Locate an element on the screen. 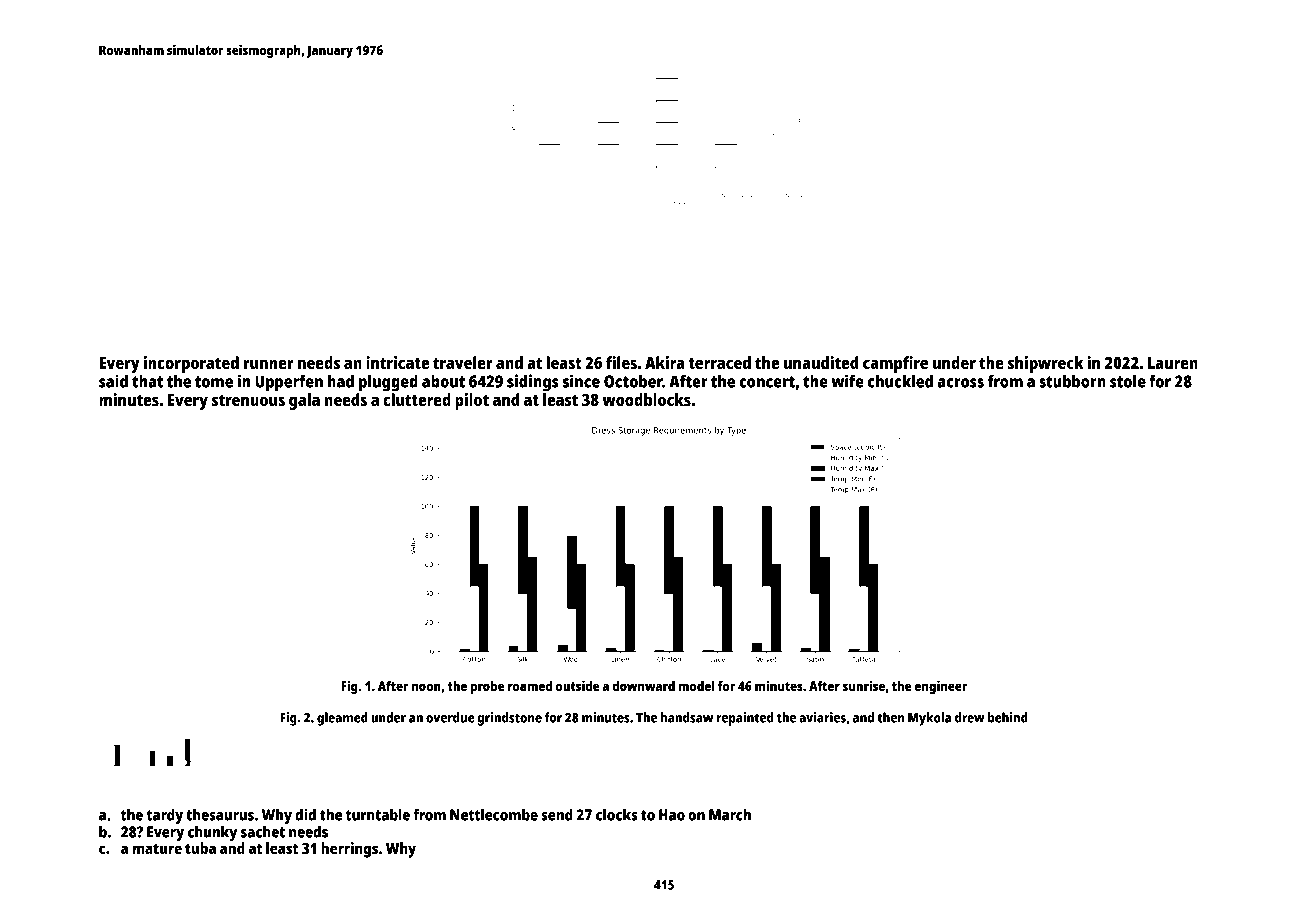  terraced is located at coordinates (719, 362).
